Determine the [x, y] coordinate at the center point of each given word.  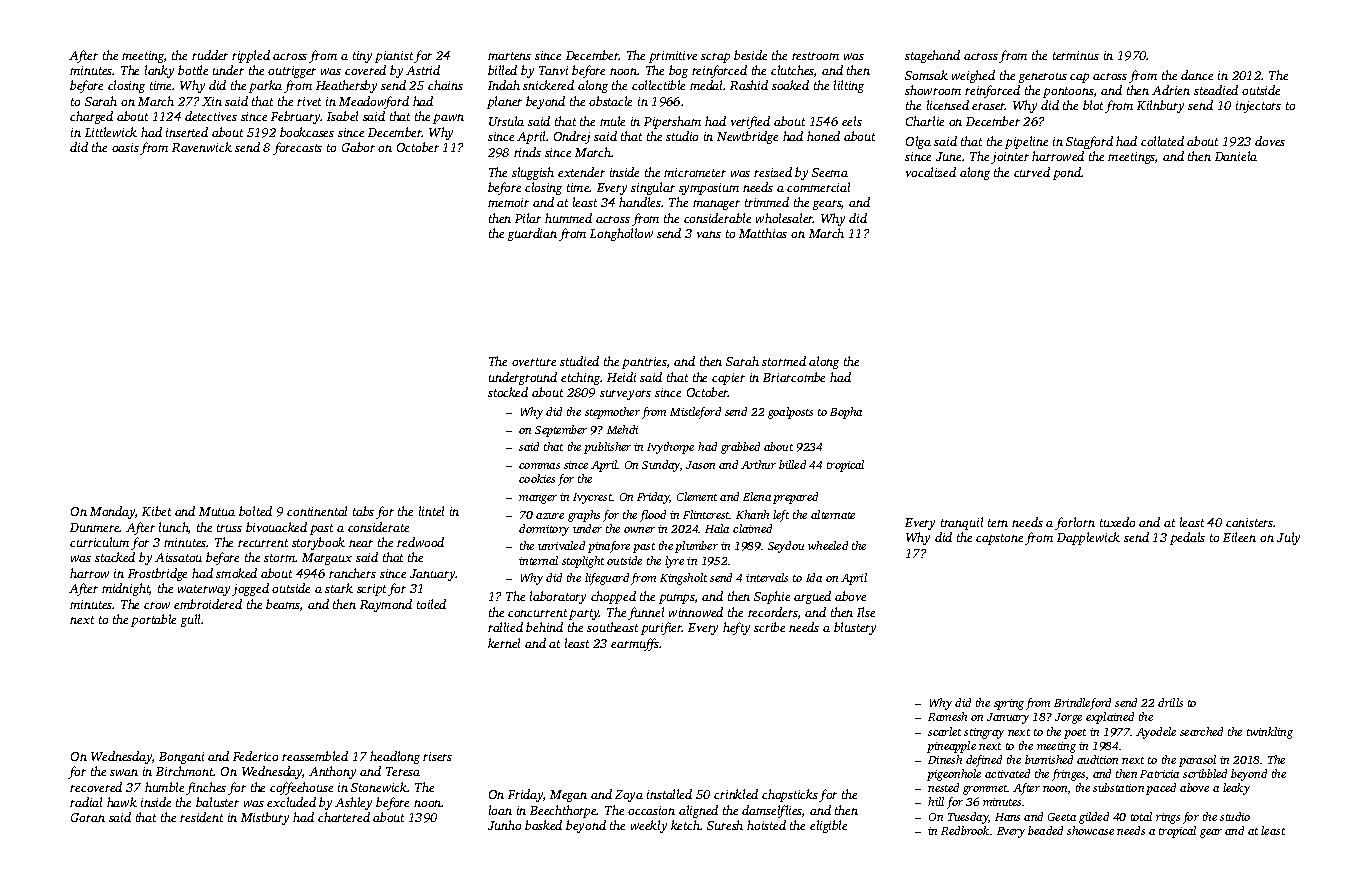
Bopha [846, 413]
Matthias [763, 233]
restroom [815, 56]
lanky [159, 71]
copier [728, 379]
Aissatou [178, 557]
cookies [537, 478]
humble [164, 787]
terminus [1076, 55]
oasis [125, 147]
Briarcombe [794, 377]
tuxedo [1117, 522]
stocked [508, 392]
